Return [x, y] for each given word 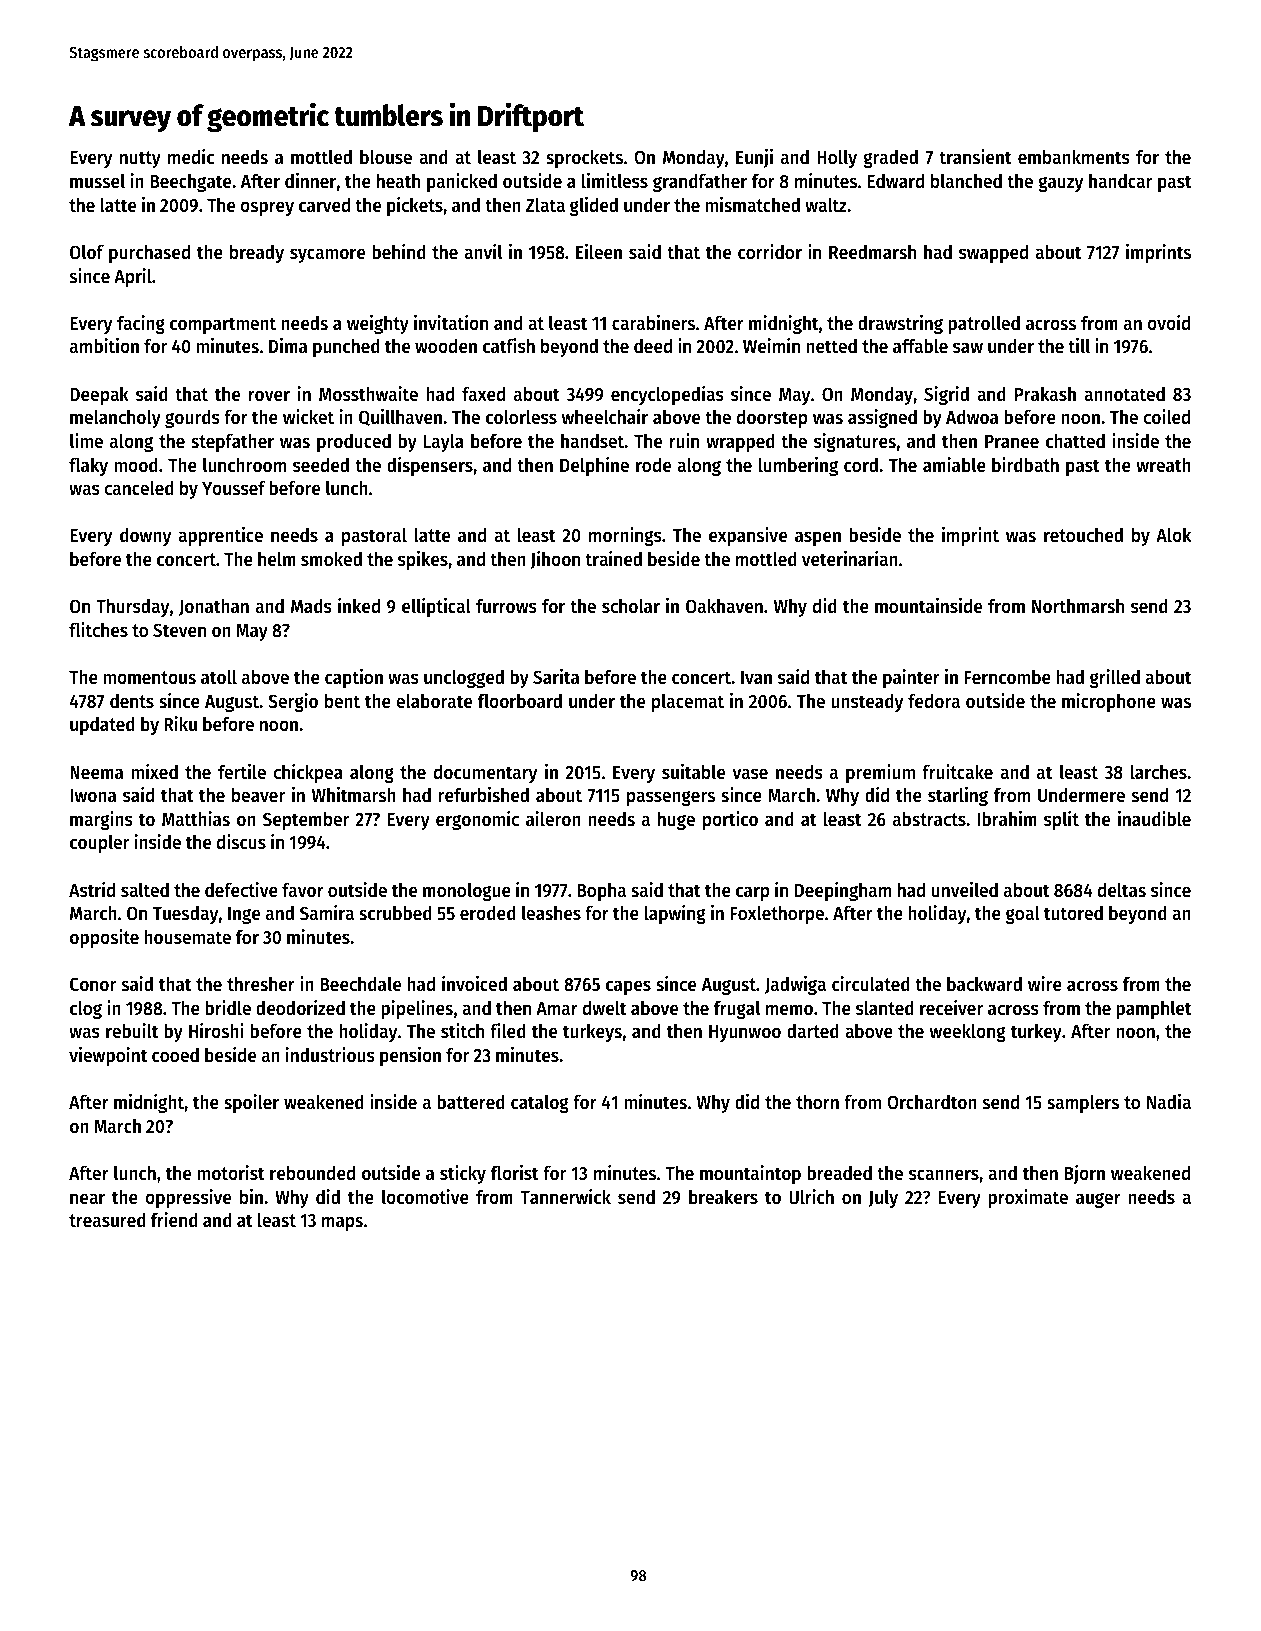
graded [890, 159]
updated [102, 725]
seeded [321, 465]
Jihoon [555, 560]
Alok [1173, 534]
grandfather [700, 182]
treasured [107, 1220]
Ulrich [811, 1197]
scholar [631, 606]
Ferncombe [1007, 677]
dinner [310, 180]
